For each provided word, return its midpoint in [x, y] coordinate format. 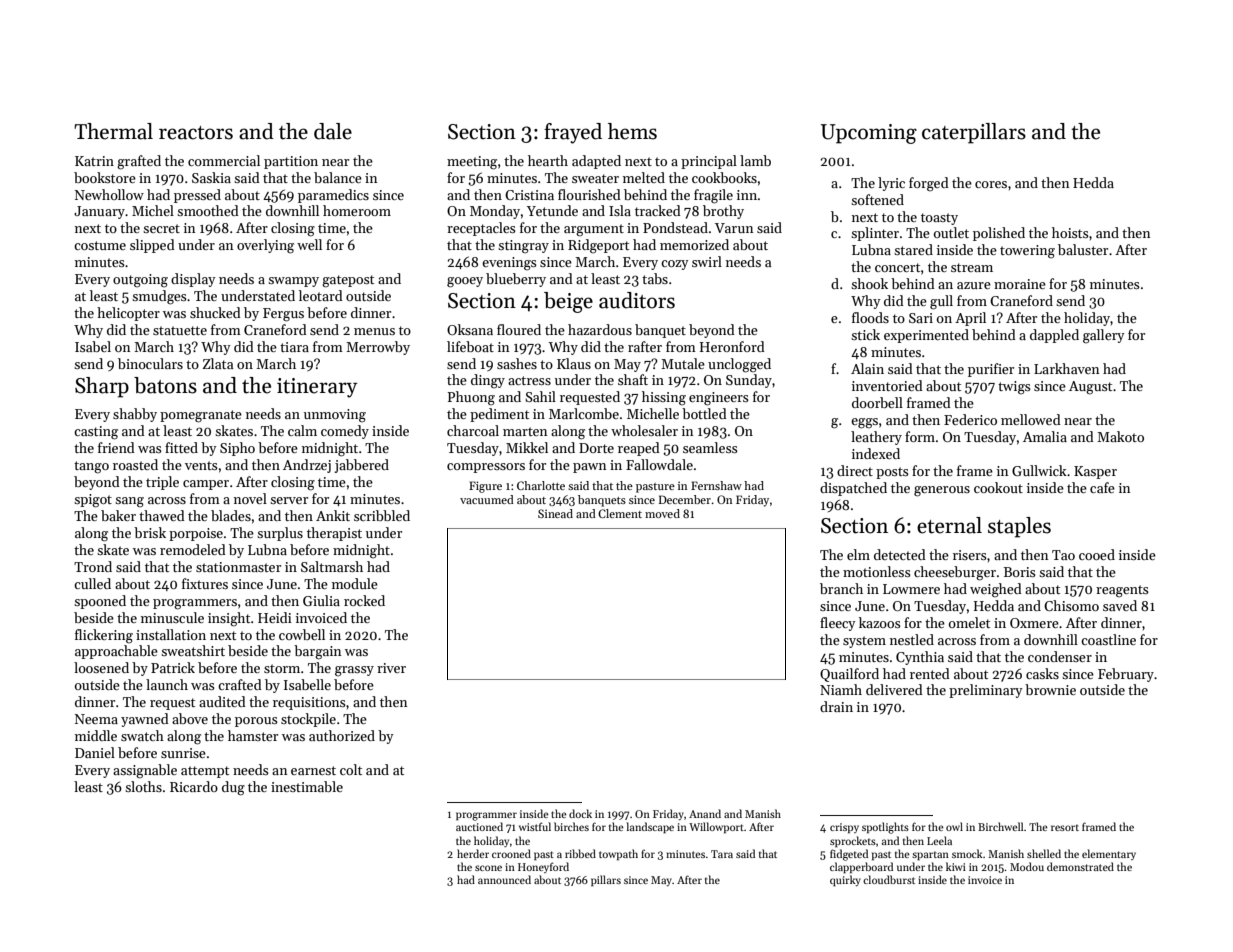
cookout [998, 487]
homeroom [357, 210]
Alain [867, 368]
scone [488, 868]
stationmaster [238, 567]
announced [504, 879]
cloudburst [889, 879]
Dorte [596, 448]
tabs [655, 278]
